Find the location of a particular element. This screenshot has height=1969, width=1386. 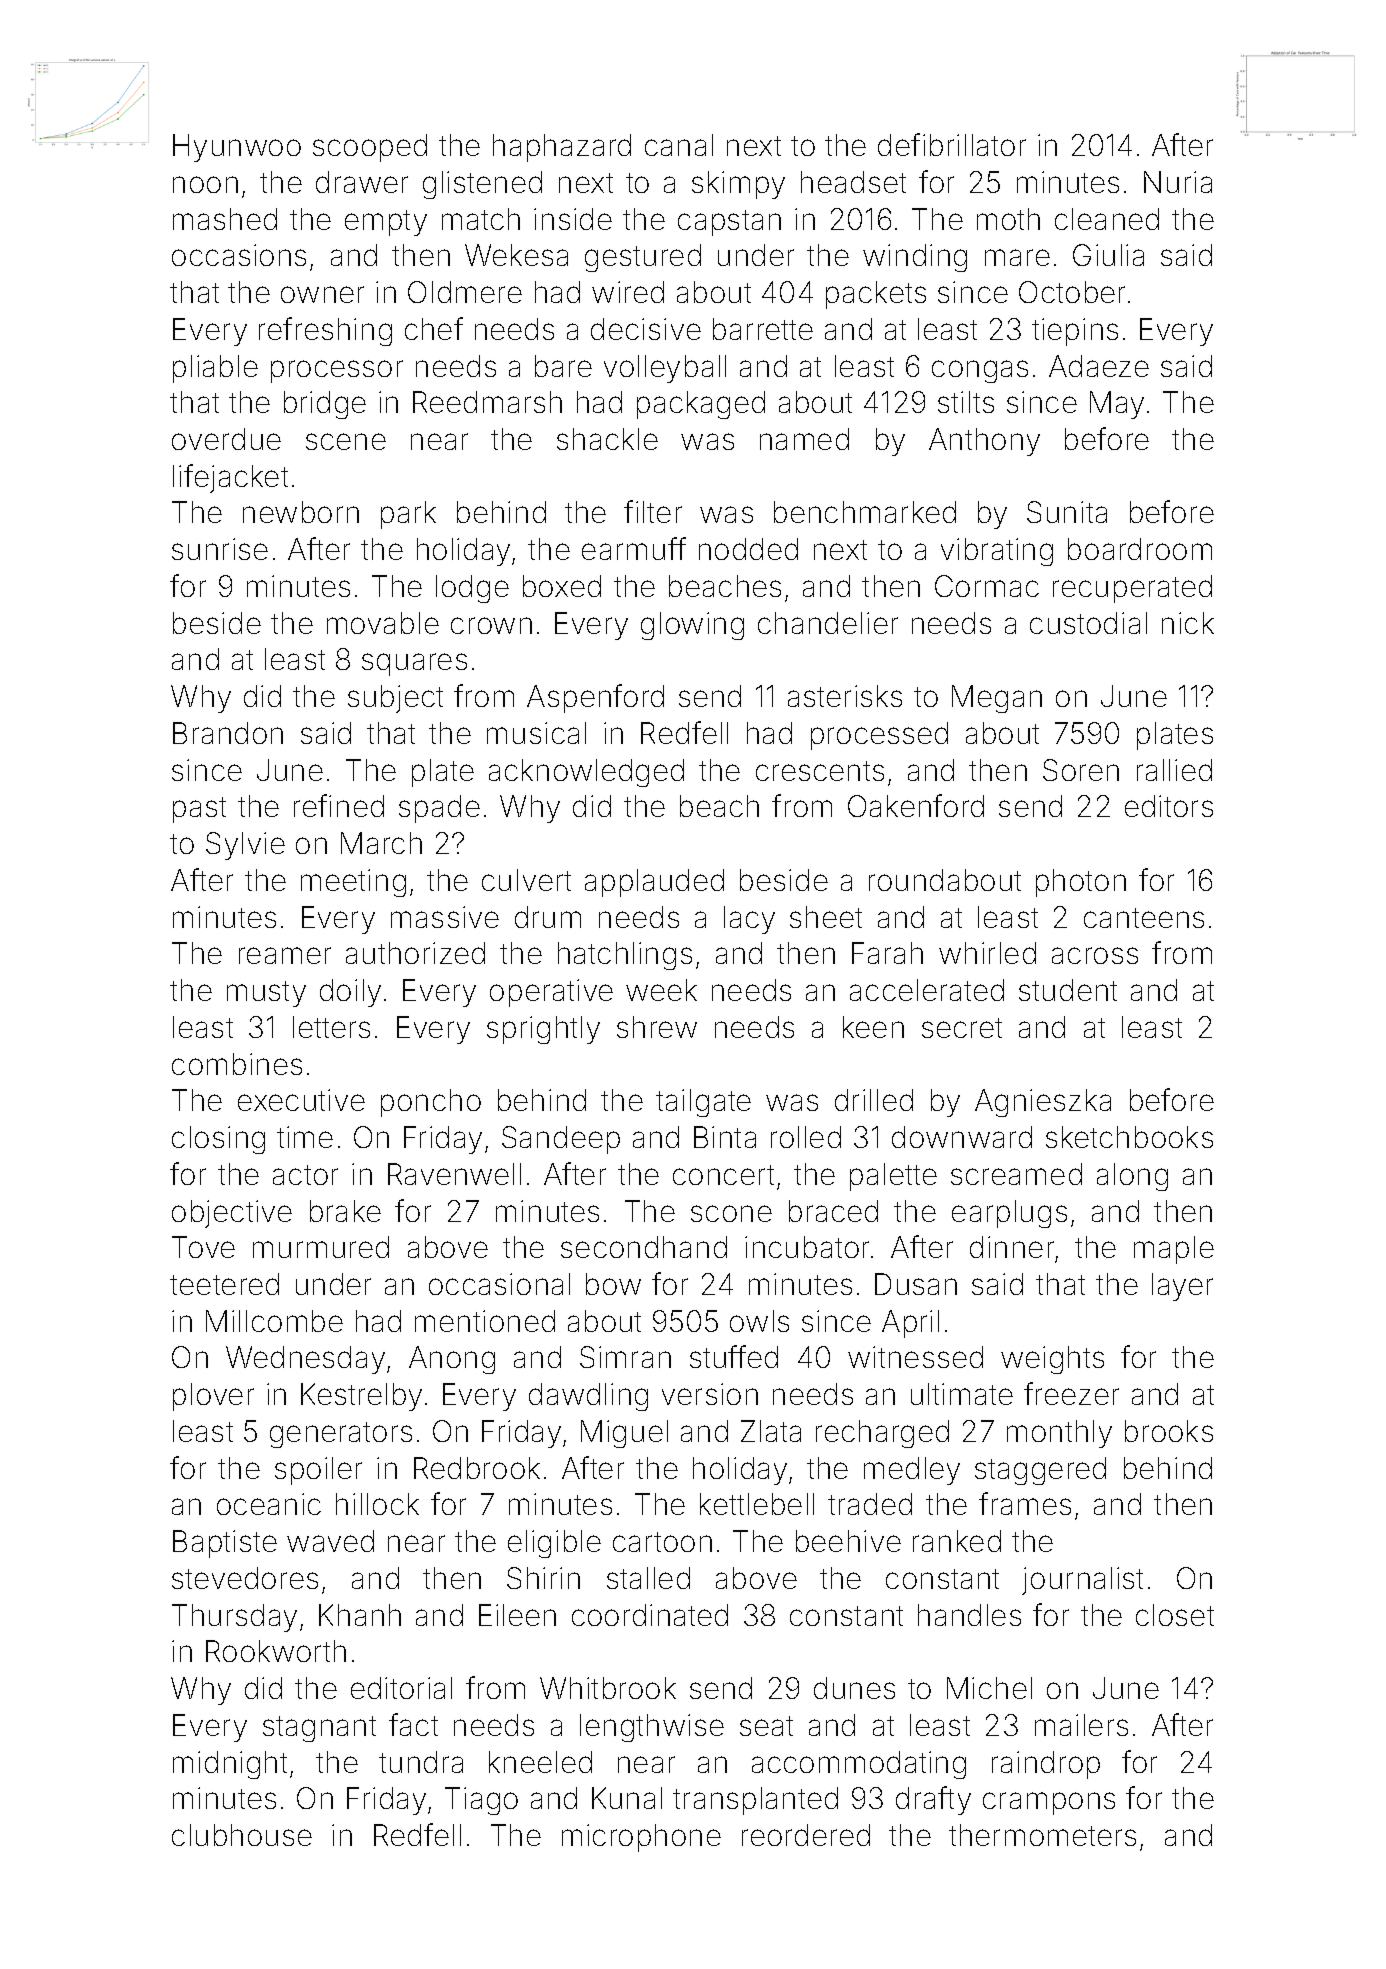

secret is located at coordinates (962, 1028).
